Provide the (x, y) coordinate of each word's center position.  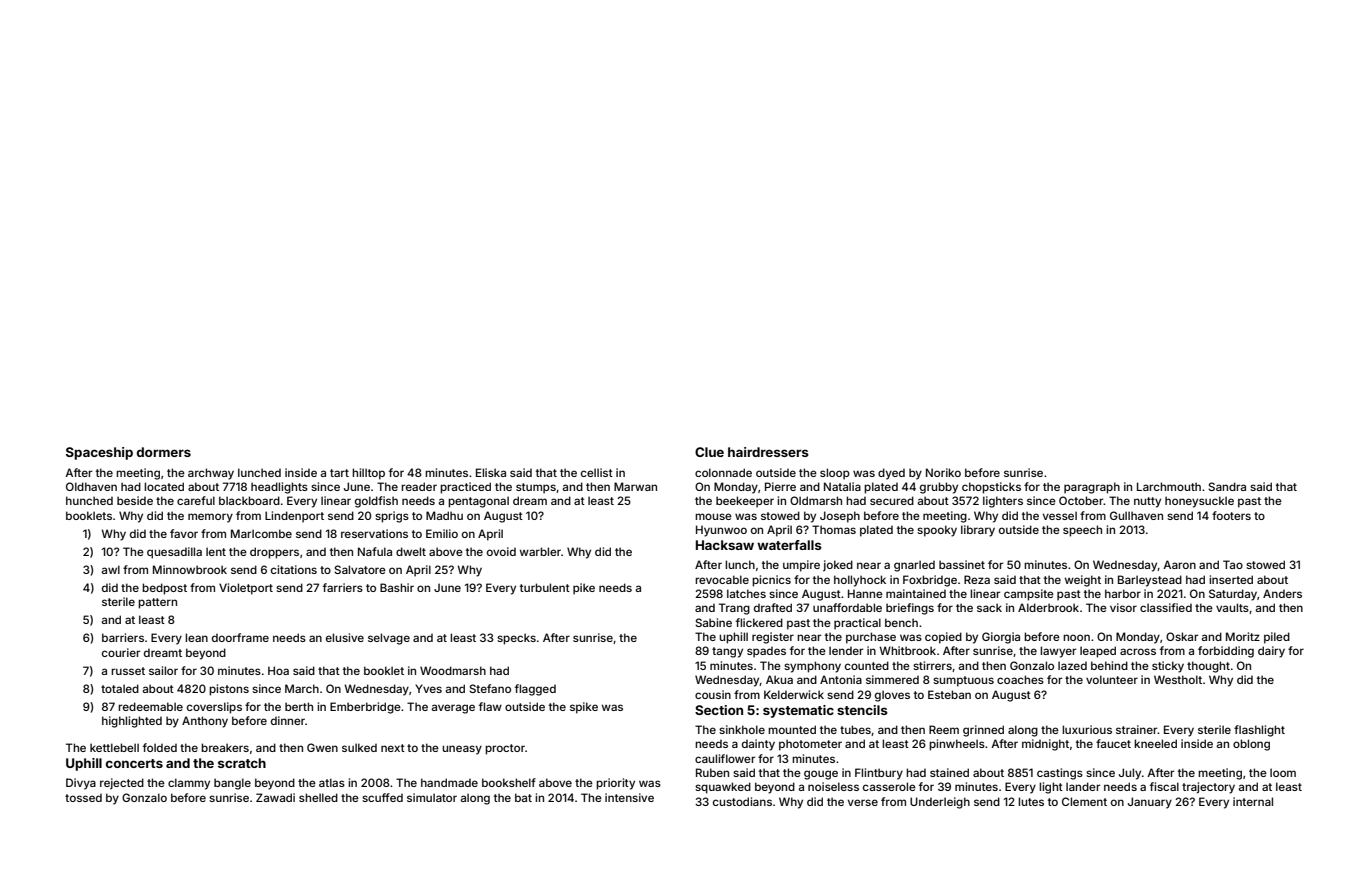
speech (1082, 531)
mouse (713, 516)
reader (419, 486)
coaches (1020, 679)
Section (719, 710)
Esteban (949, 694)
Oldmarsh (816, 500)
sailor (163, 670)
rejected (122, 784)
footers (1231, 515)
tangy (727, 652)
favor (184, 533)
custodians (742, 801)
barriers (123, 637)
